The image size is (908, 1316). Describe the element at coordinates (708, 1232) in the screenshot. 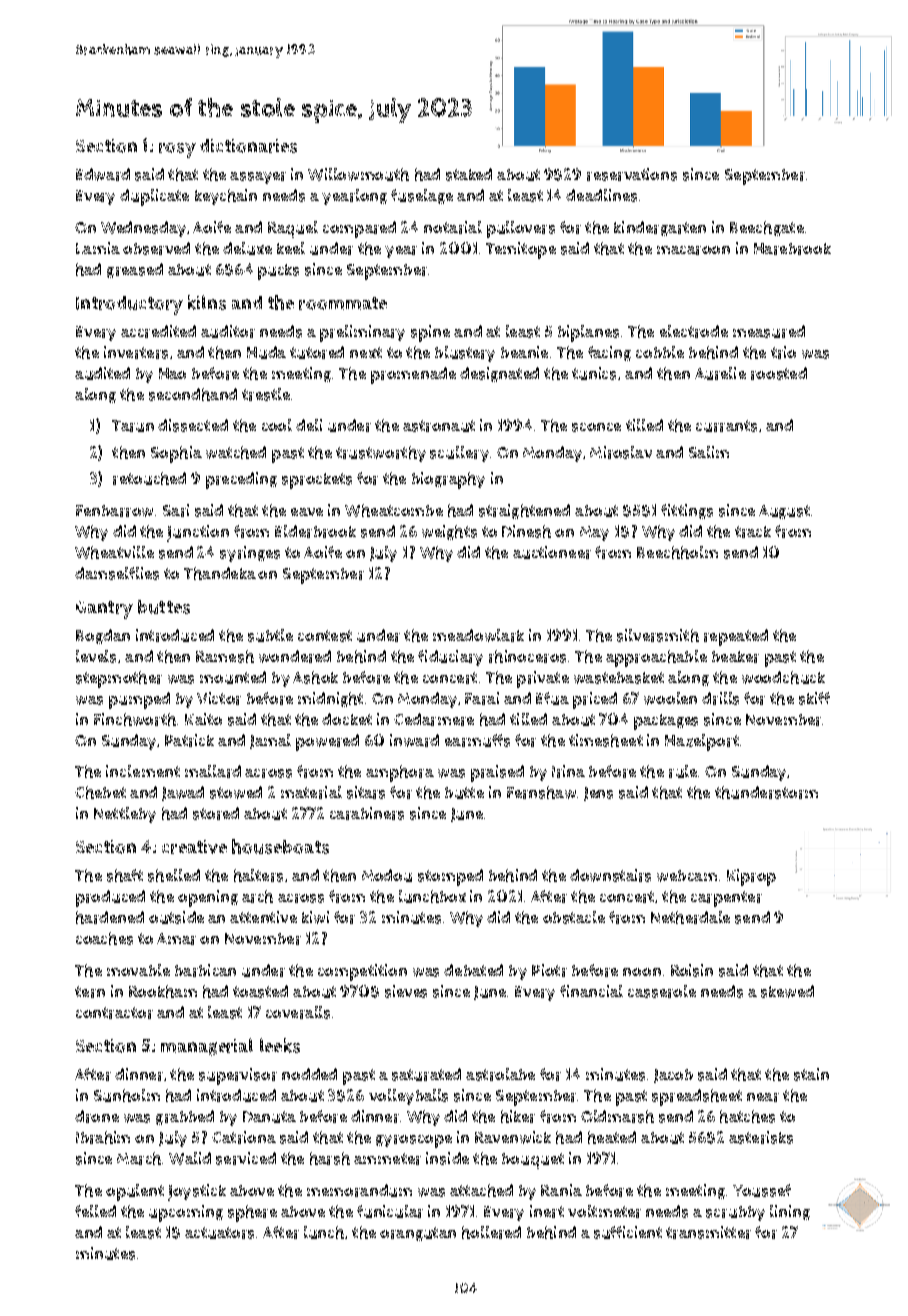

I see `transmitter` at that location.
